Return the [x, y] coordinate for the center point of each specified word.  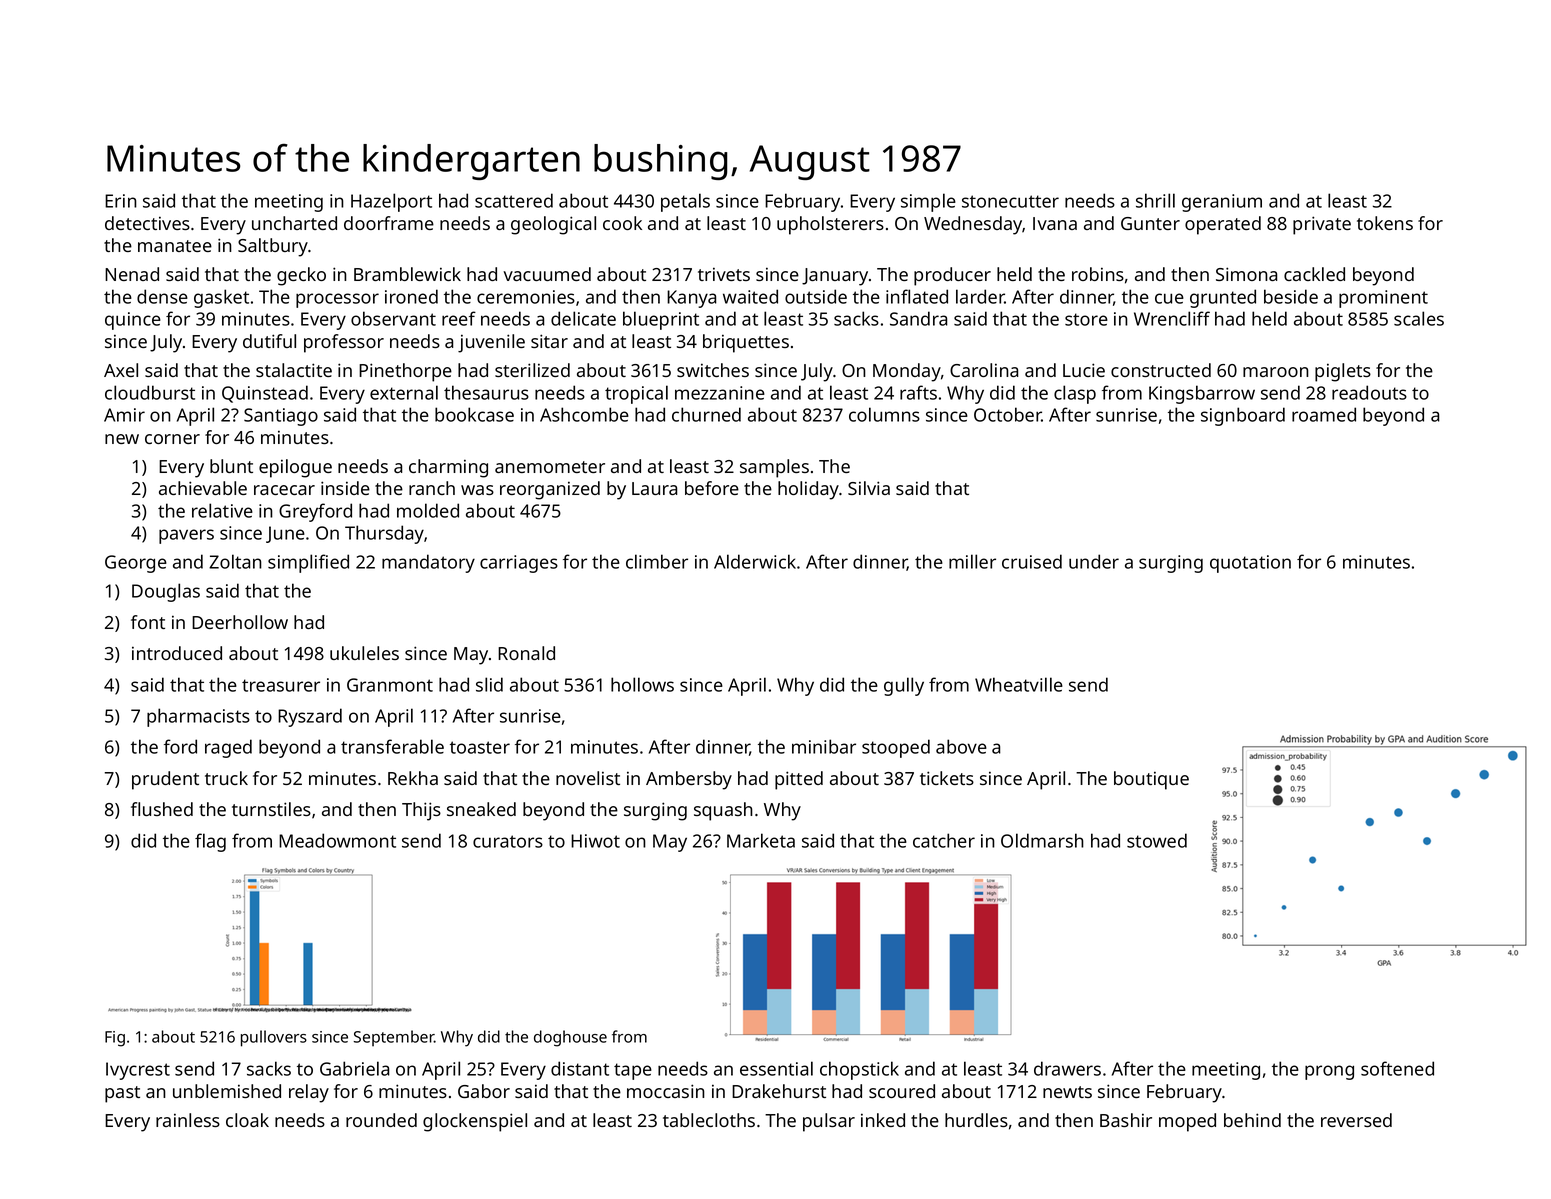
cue [1169, 298]
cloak [247, 1120]
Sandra [919, 318]
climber [657, 561]
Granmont [390, 685]
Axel [121, 370]
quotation [1250, 564]
